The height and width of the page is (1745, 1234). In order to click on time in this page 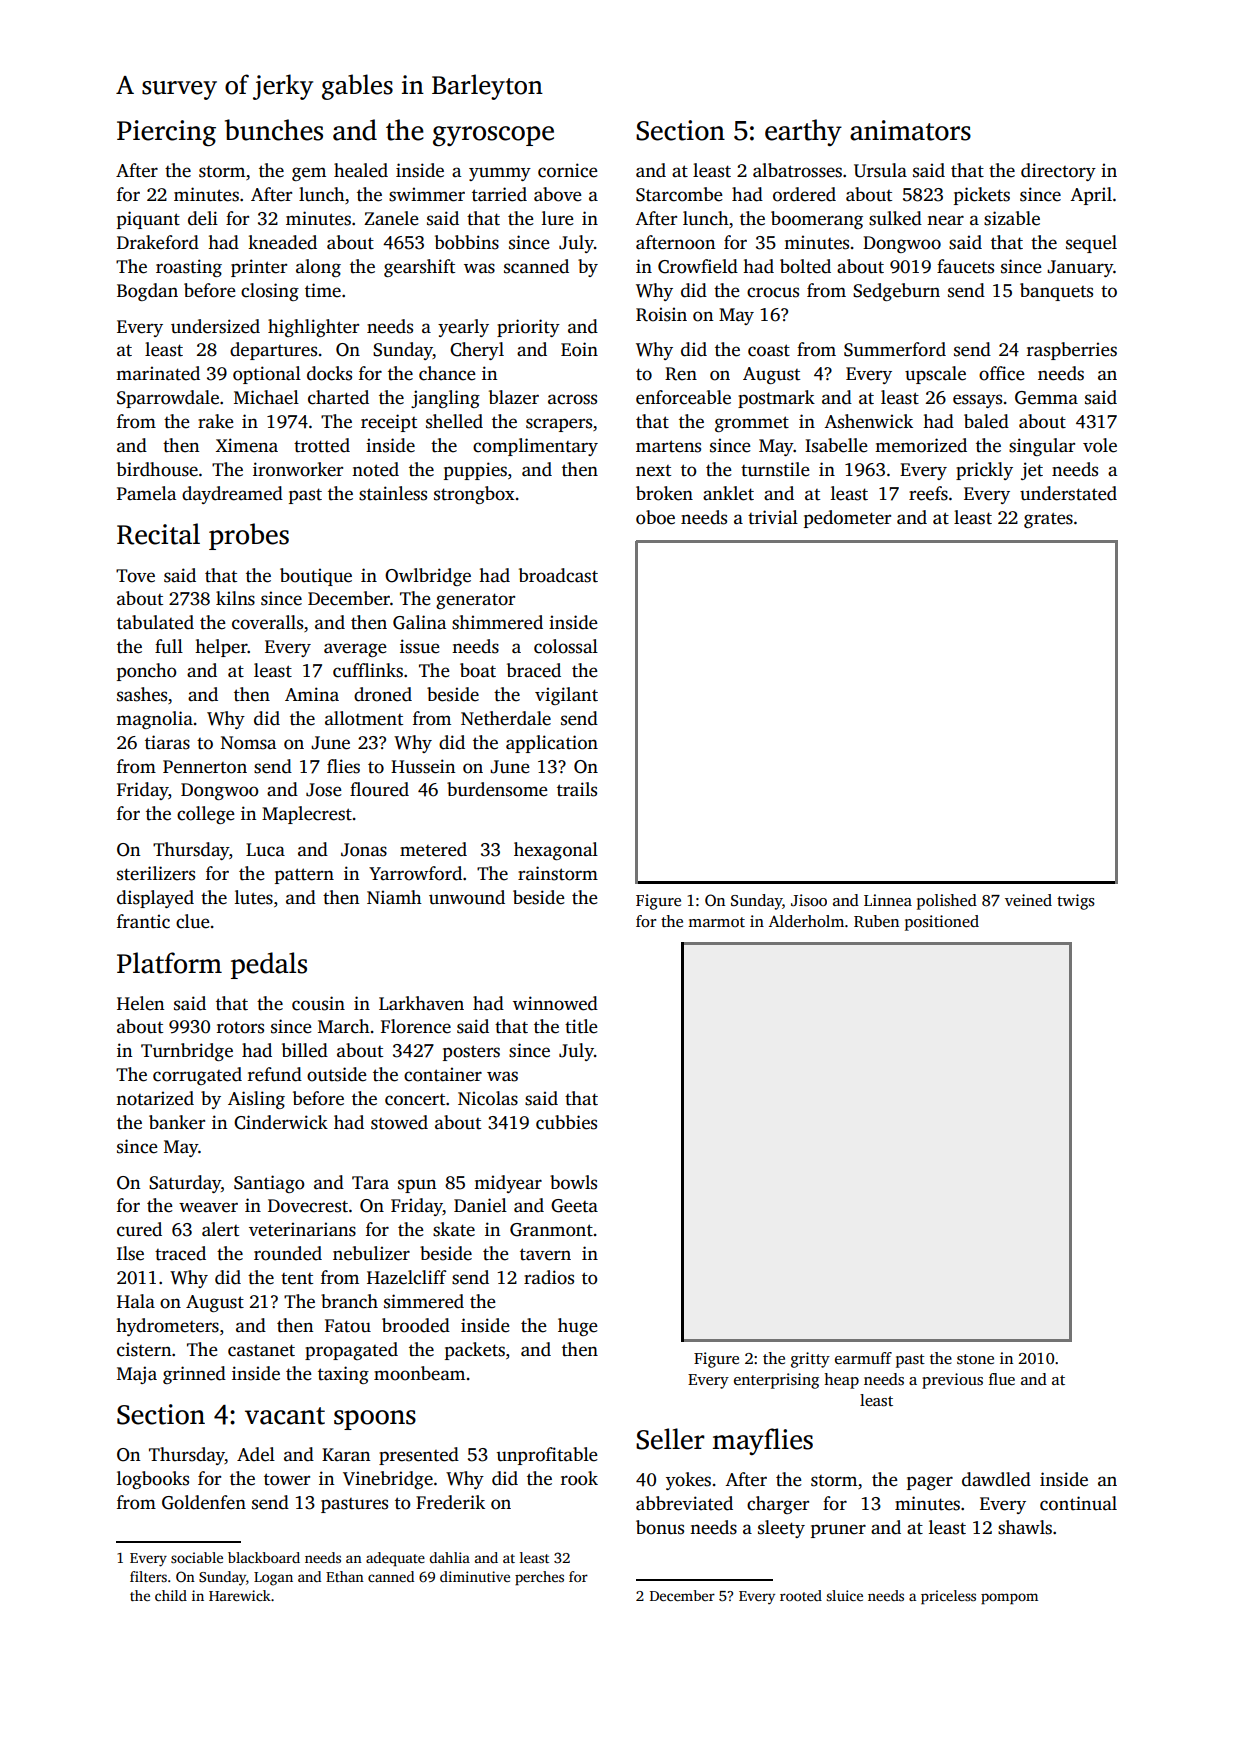, I will do `click(323, 290)`.
